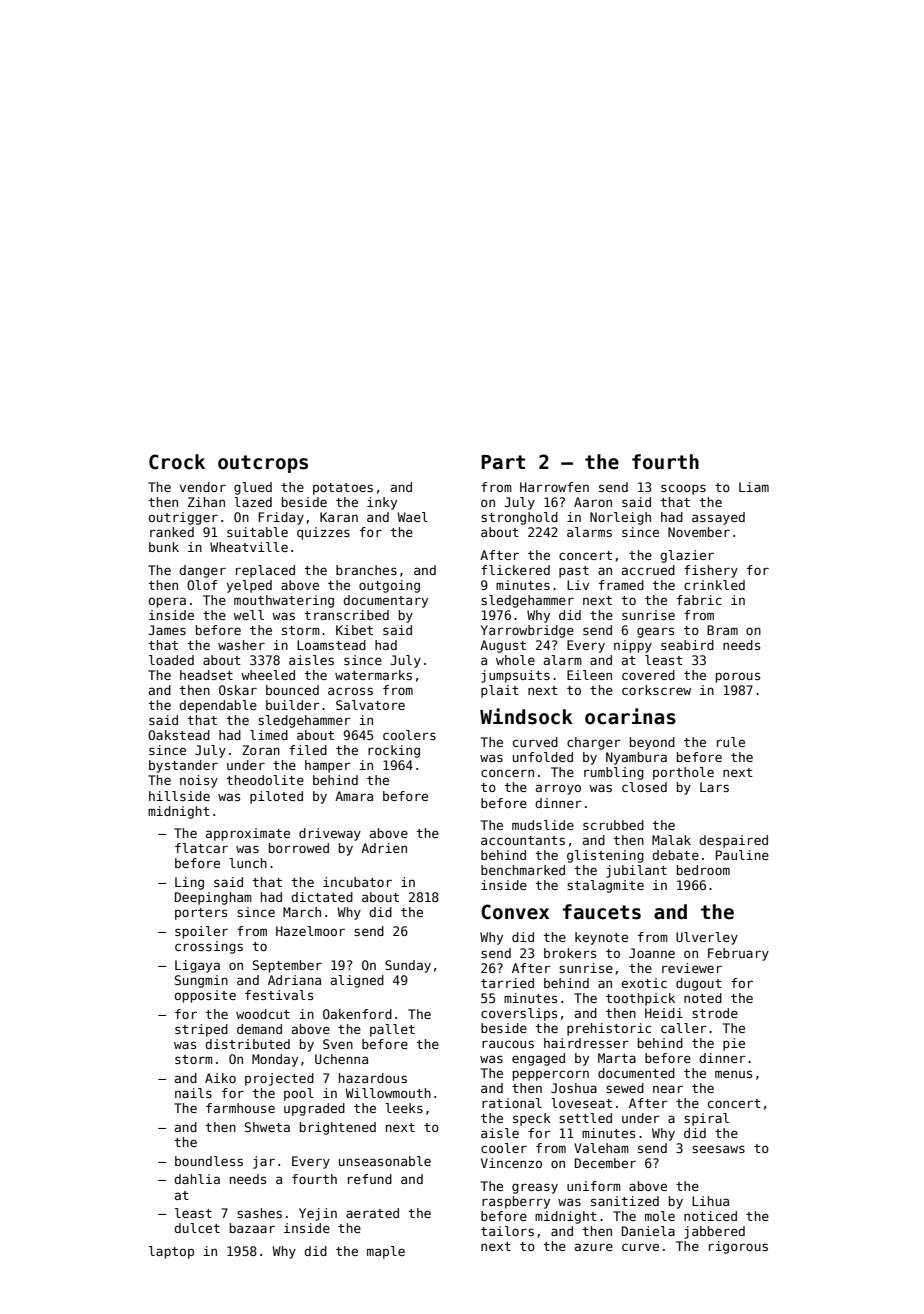 This screenshot has height=1314, width=924. I want to click on ocarinas, so click(630, 716).
